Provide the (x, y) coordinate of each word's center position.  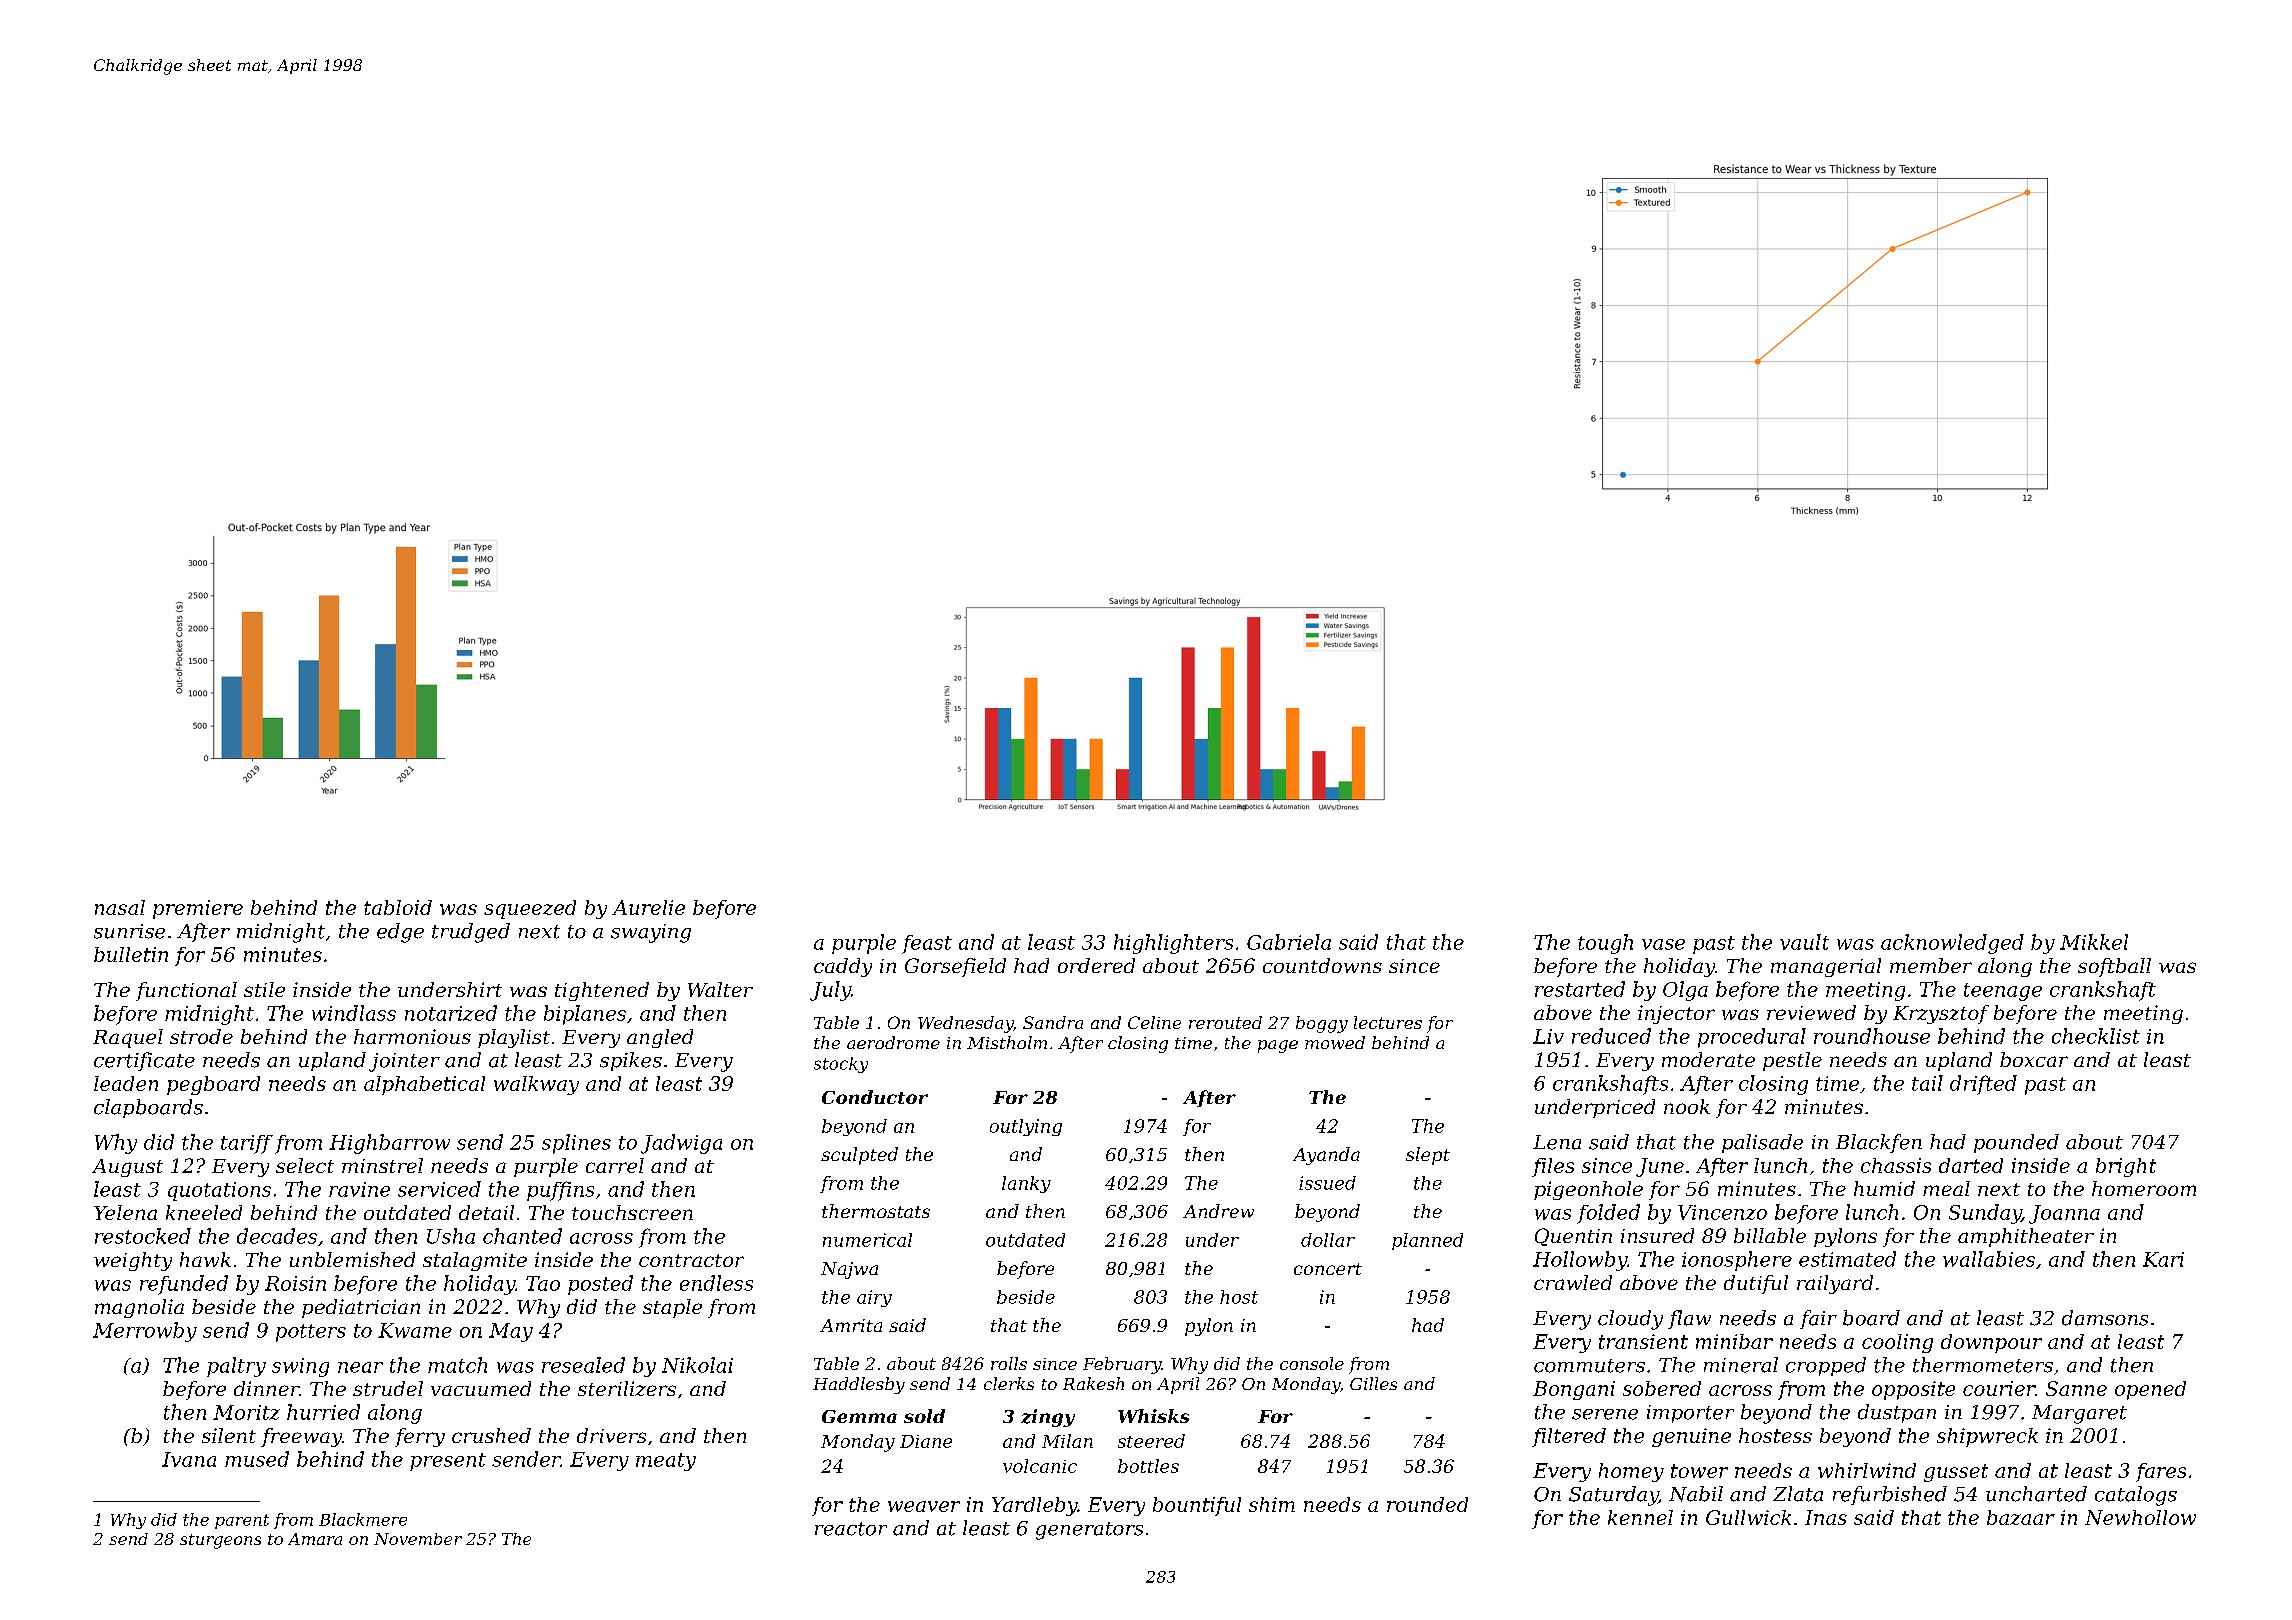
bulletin (131, 954)
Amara (315, 1539)
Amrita (851, 1325)
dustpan (1897, 1413)
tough (1605, 944)
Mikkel (2094, 942)
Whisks (1153, 1416)
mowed (1335, 1042)
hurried (323, 1412)
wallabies (1989, 1259)
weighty (133, 1261)
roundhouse (1872, 1036)
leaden (126, 1083)
